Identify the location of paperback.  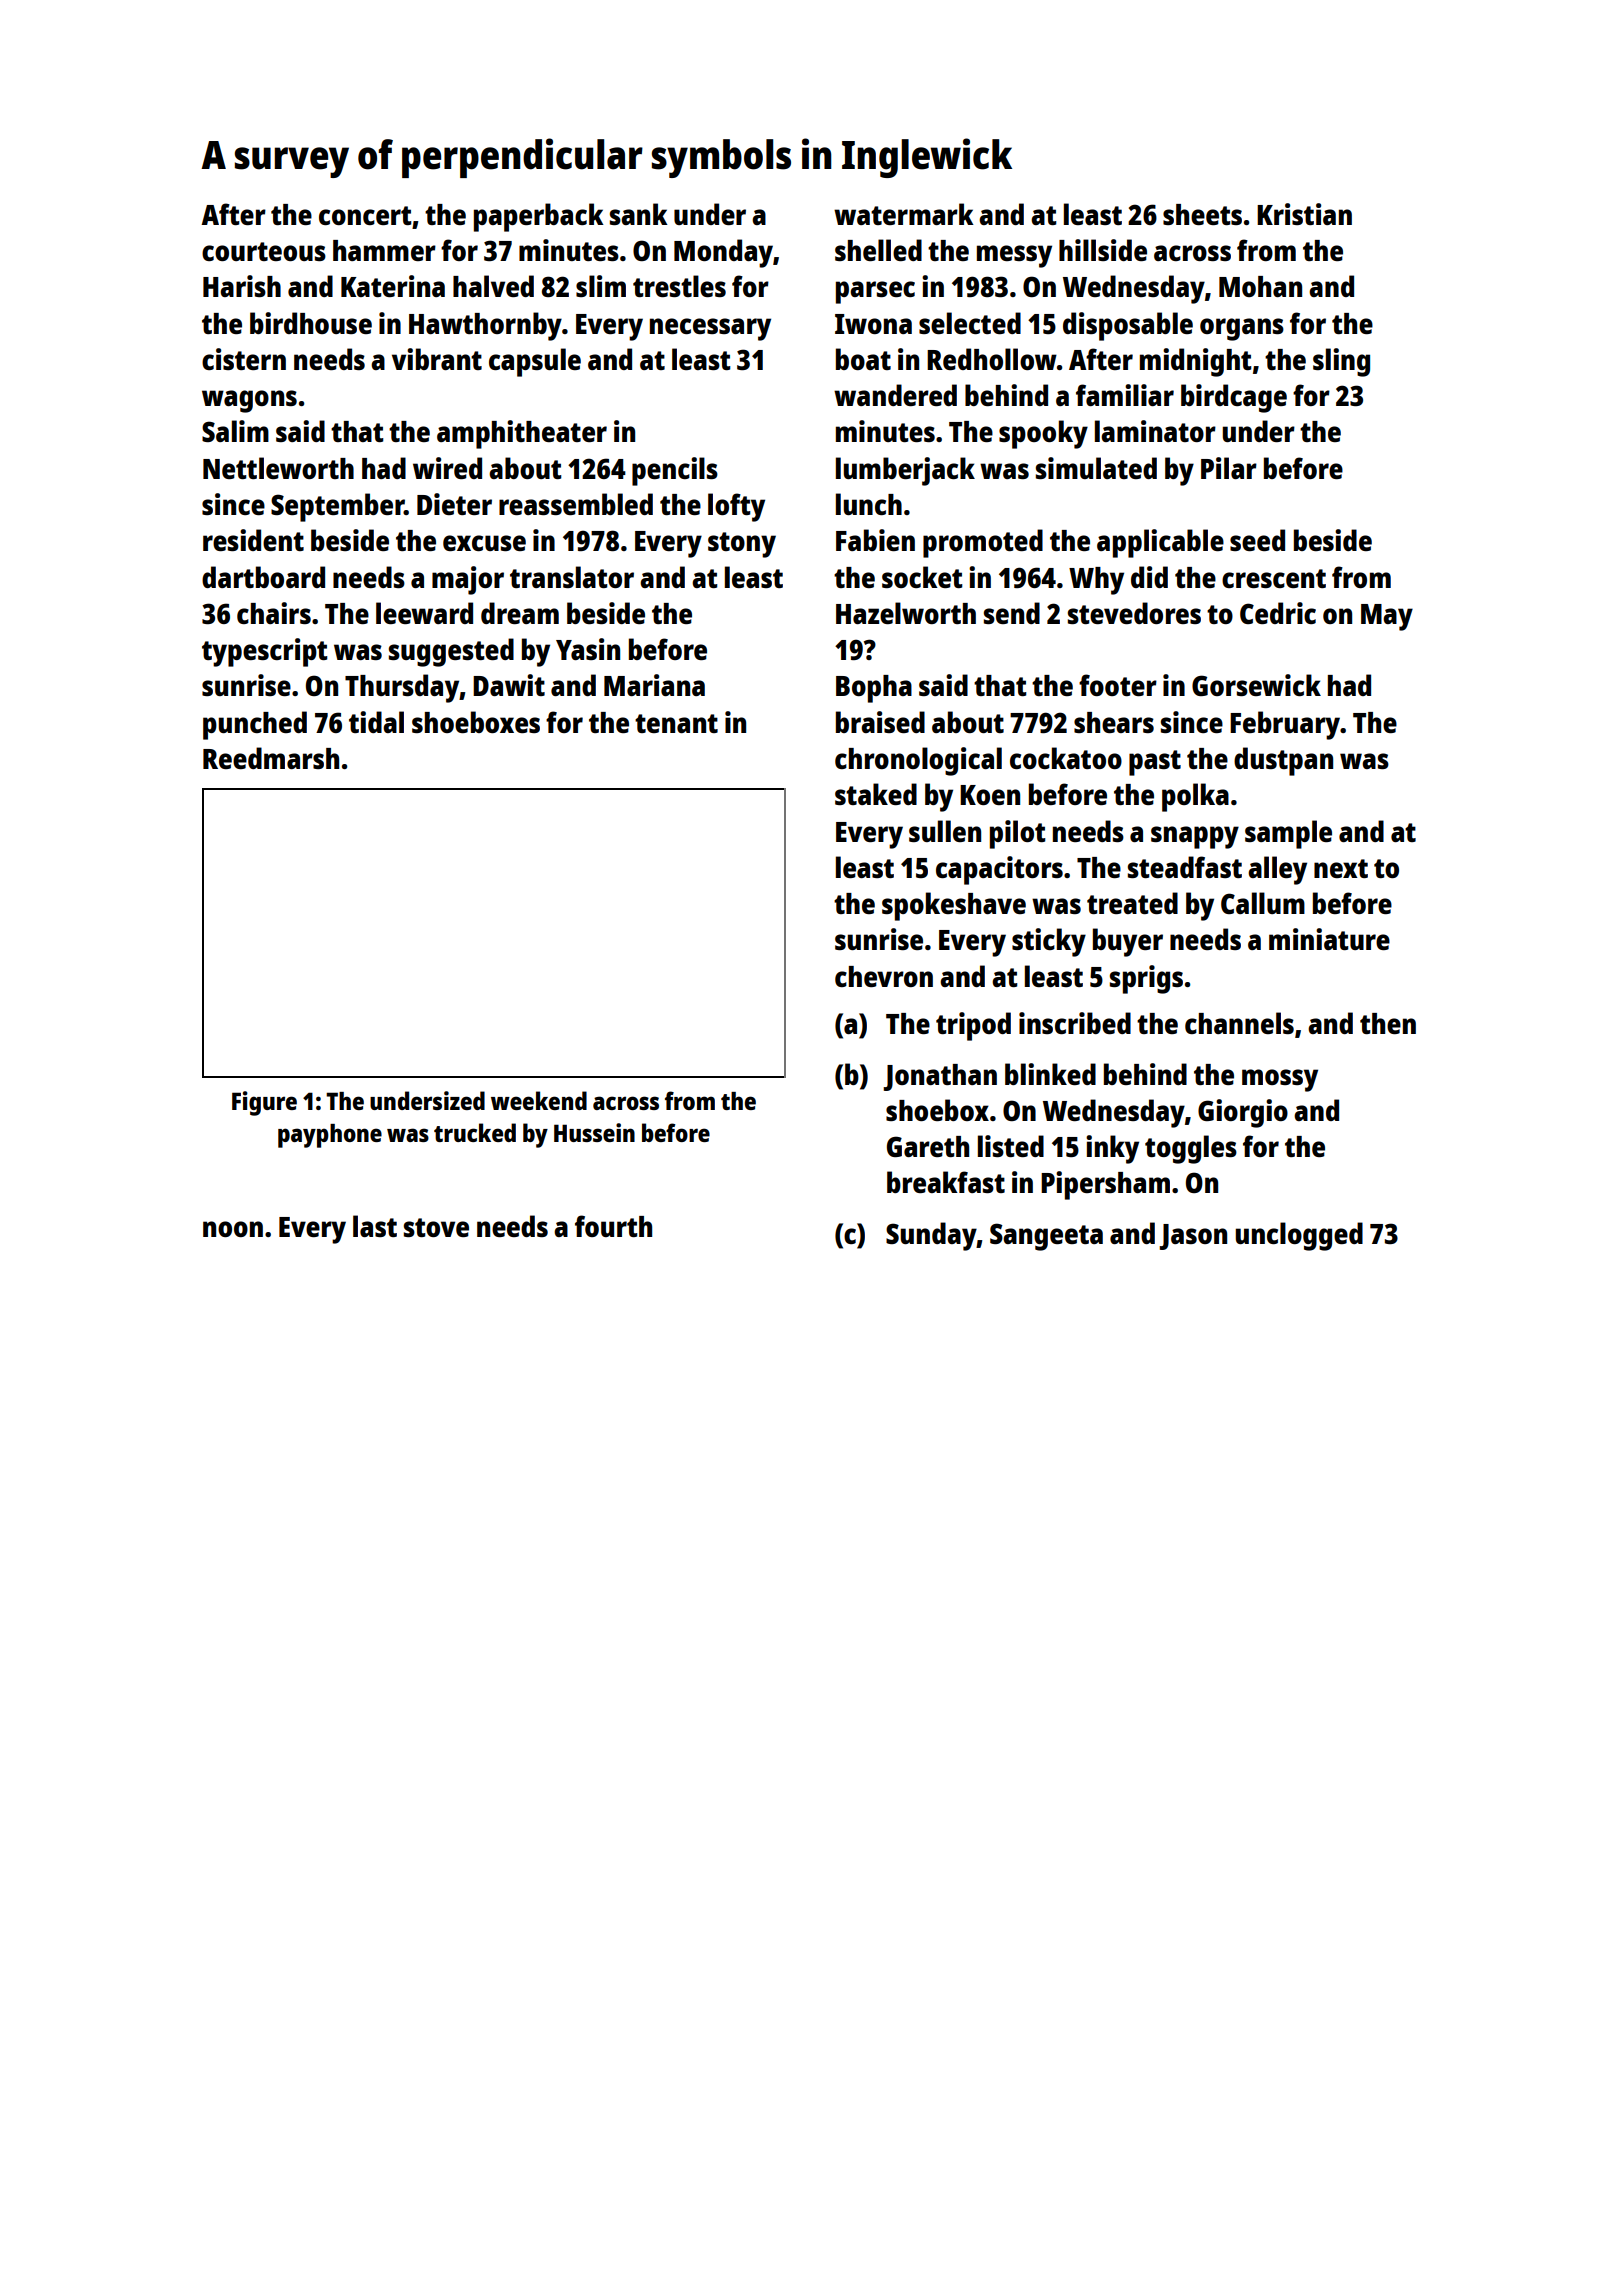
(539, 217).
